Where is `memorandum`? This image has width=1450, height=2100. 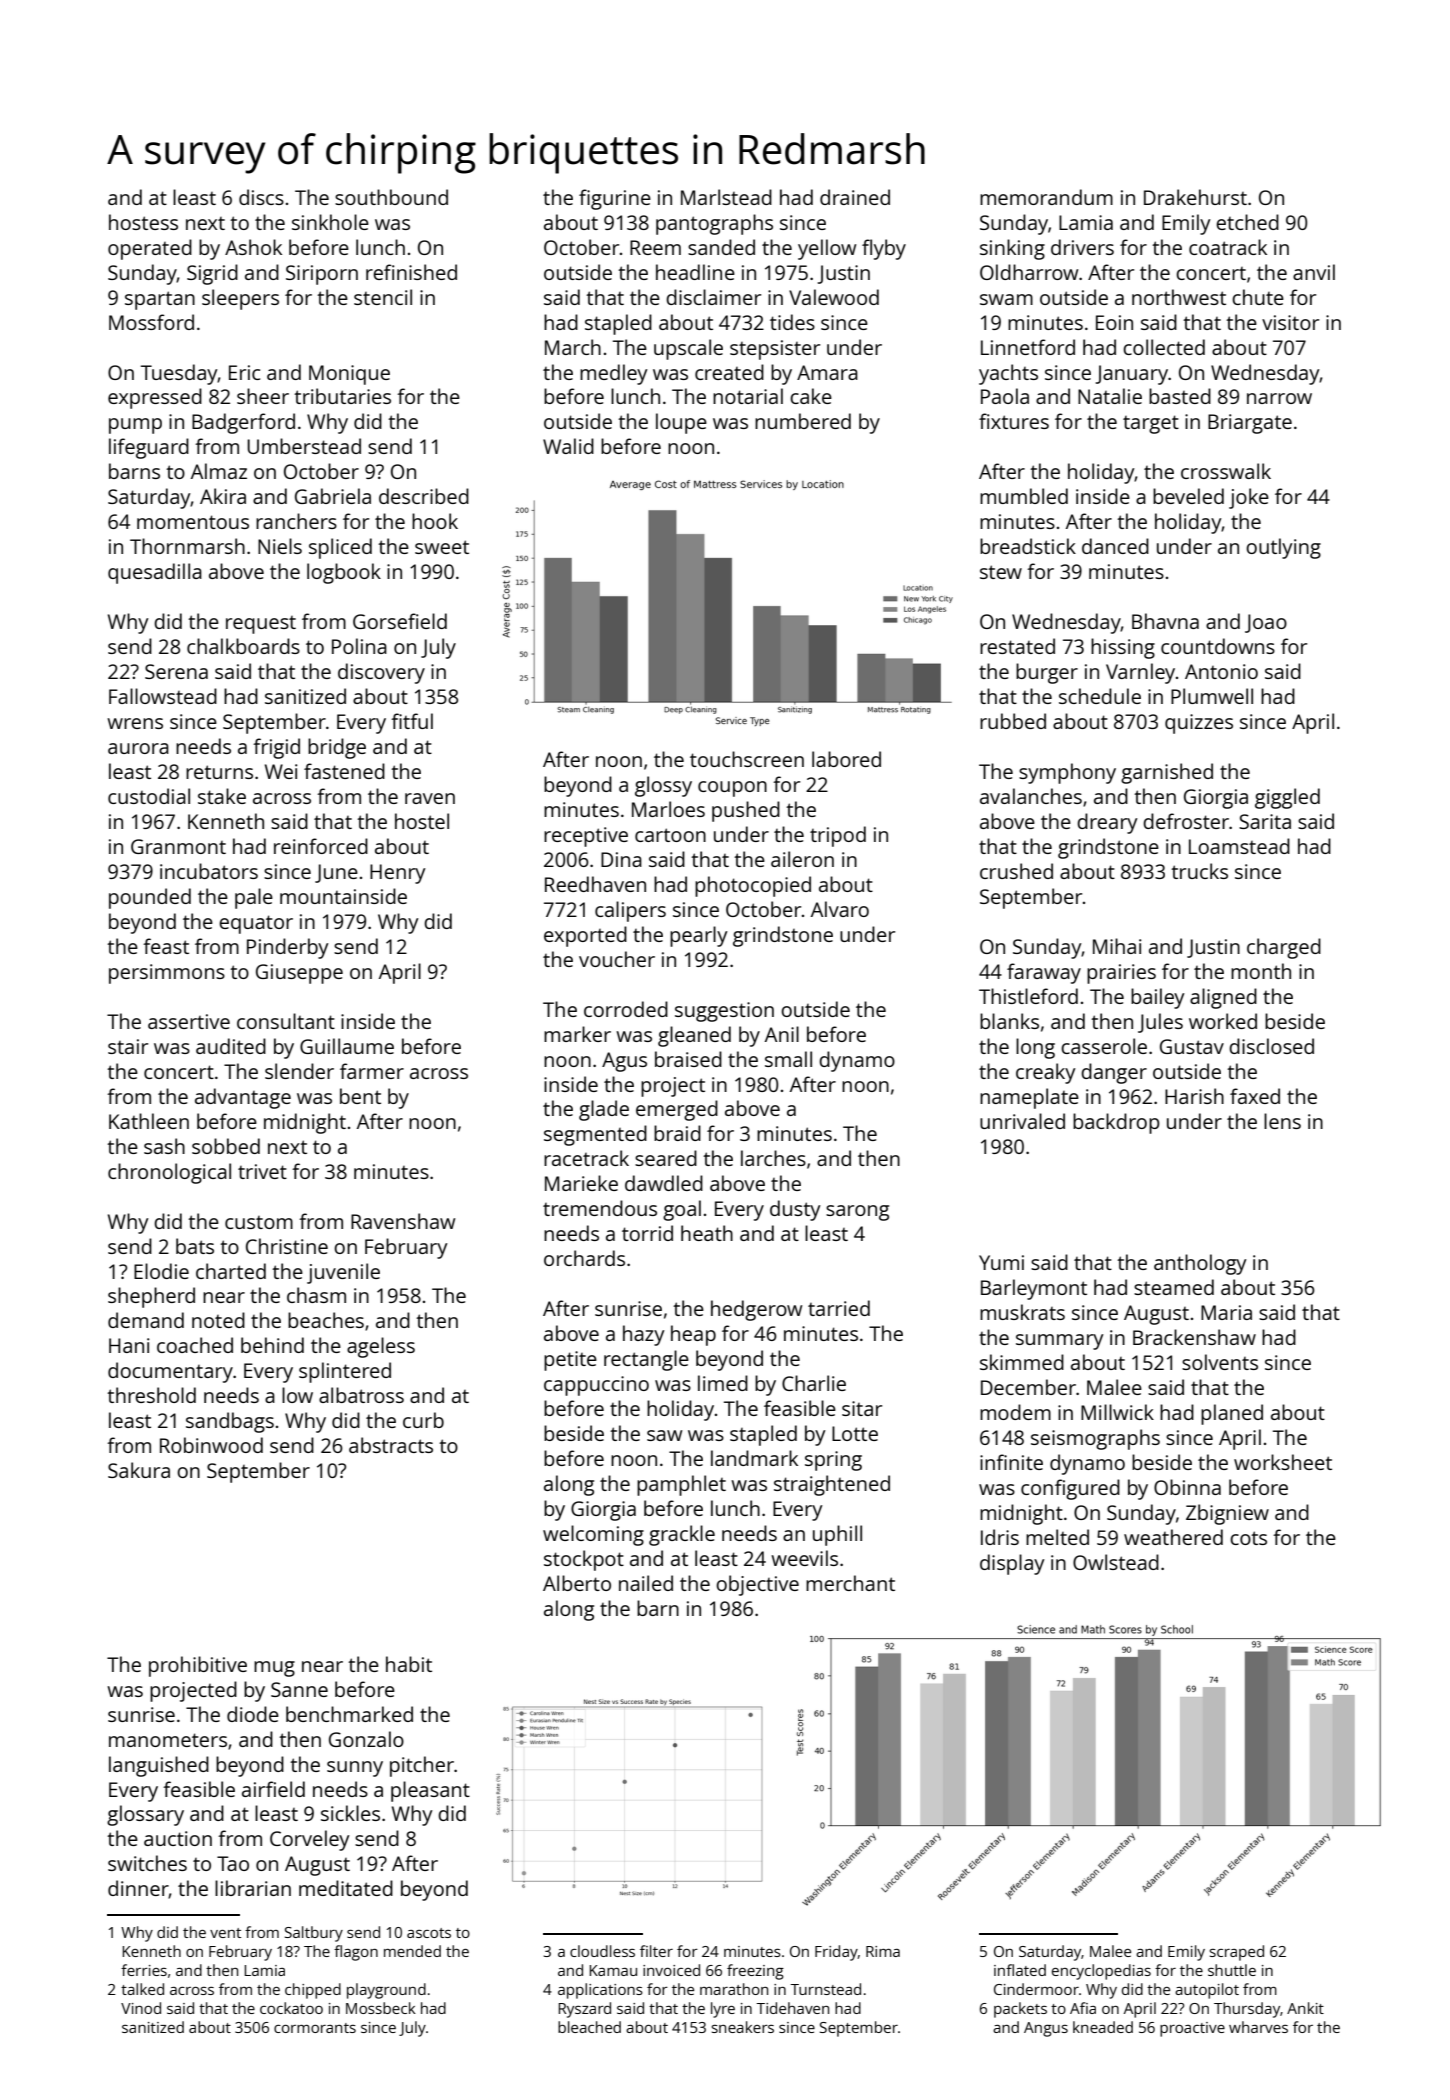
memorandum is located at coordinates (1046, 197).
